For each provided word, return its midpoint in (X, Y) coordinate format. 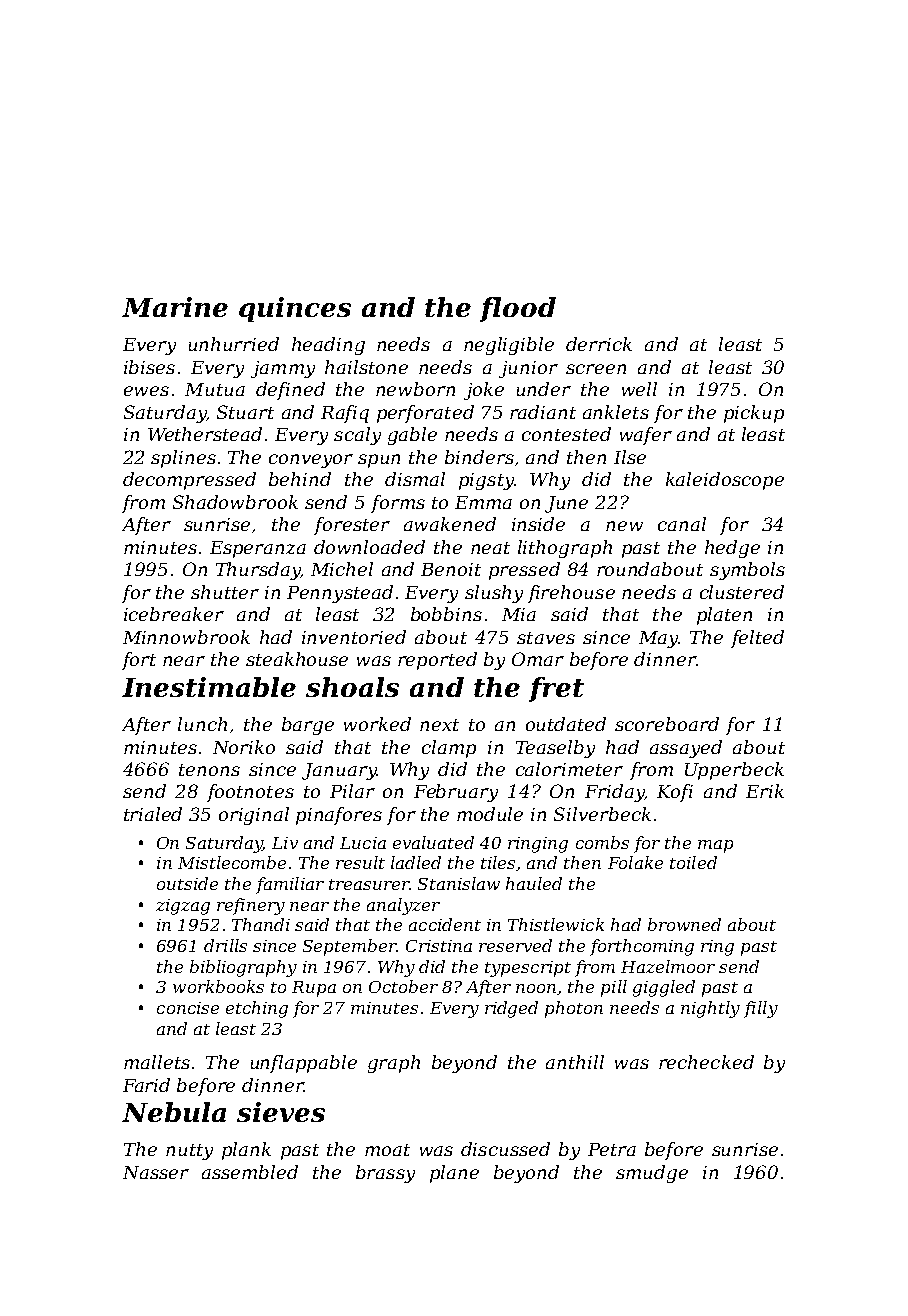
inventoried (354, 637)
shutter (225, 592)
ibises (149, 367)
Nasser (156, 1172)
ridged (511, 1009)
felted (757, 639)
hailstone (366, 367)
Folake (635, 862)
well (639, 389)
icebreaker (174, 614)
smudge (652, 1174)
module (490, 814)
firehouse (571, 594)
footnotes (250, 793)
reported (437, 661)
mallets (157, 1062)
